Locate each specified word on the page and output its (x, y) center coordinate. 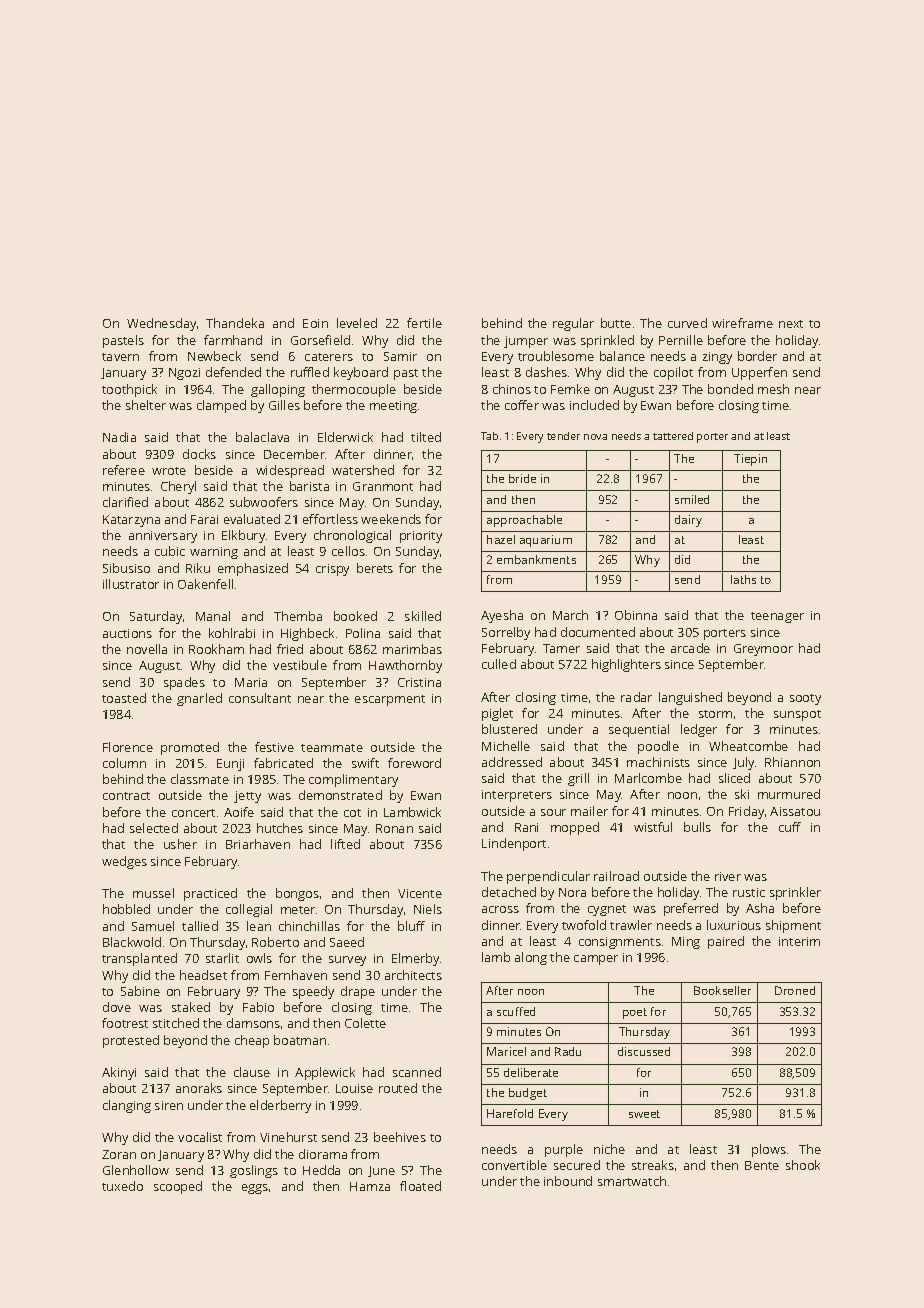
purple (564, 1150)
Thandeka (235, 323)
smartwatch (632, 1181)
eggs (255, 1189)
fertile (424, 323)
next (791, 324)
